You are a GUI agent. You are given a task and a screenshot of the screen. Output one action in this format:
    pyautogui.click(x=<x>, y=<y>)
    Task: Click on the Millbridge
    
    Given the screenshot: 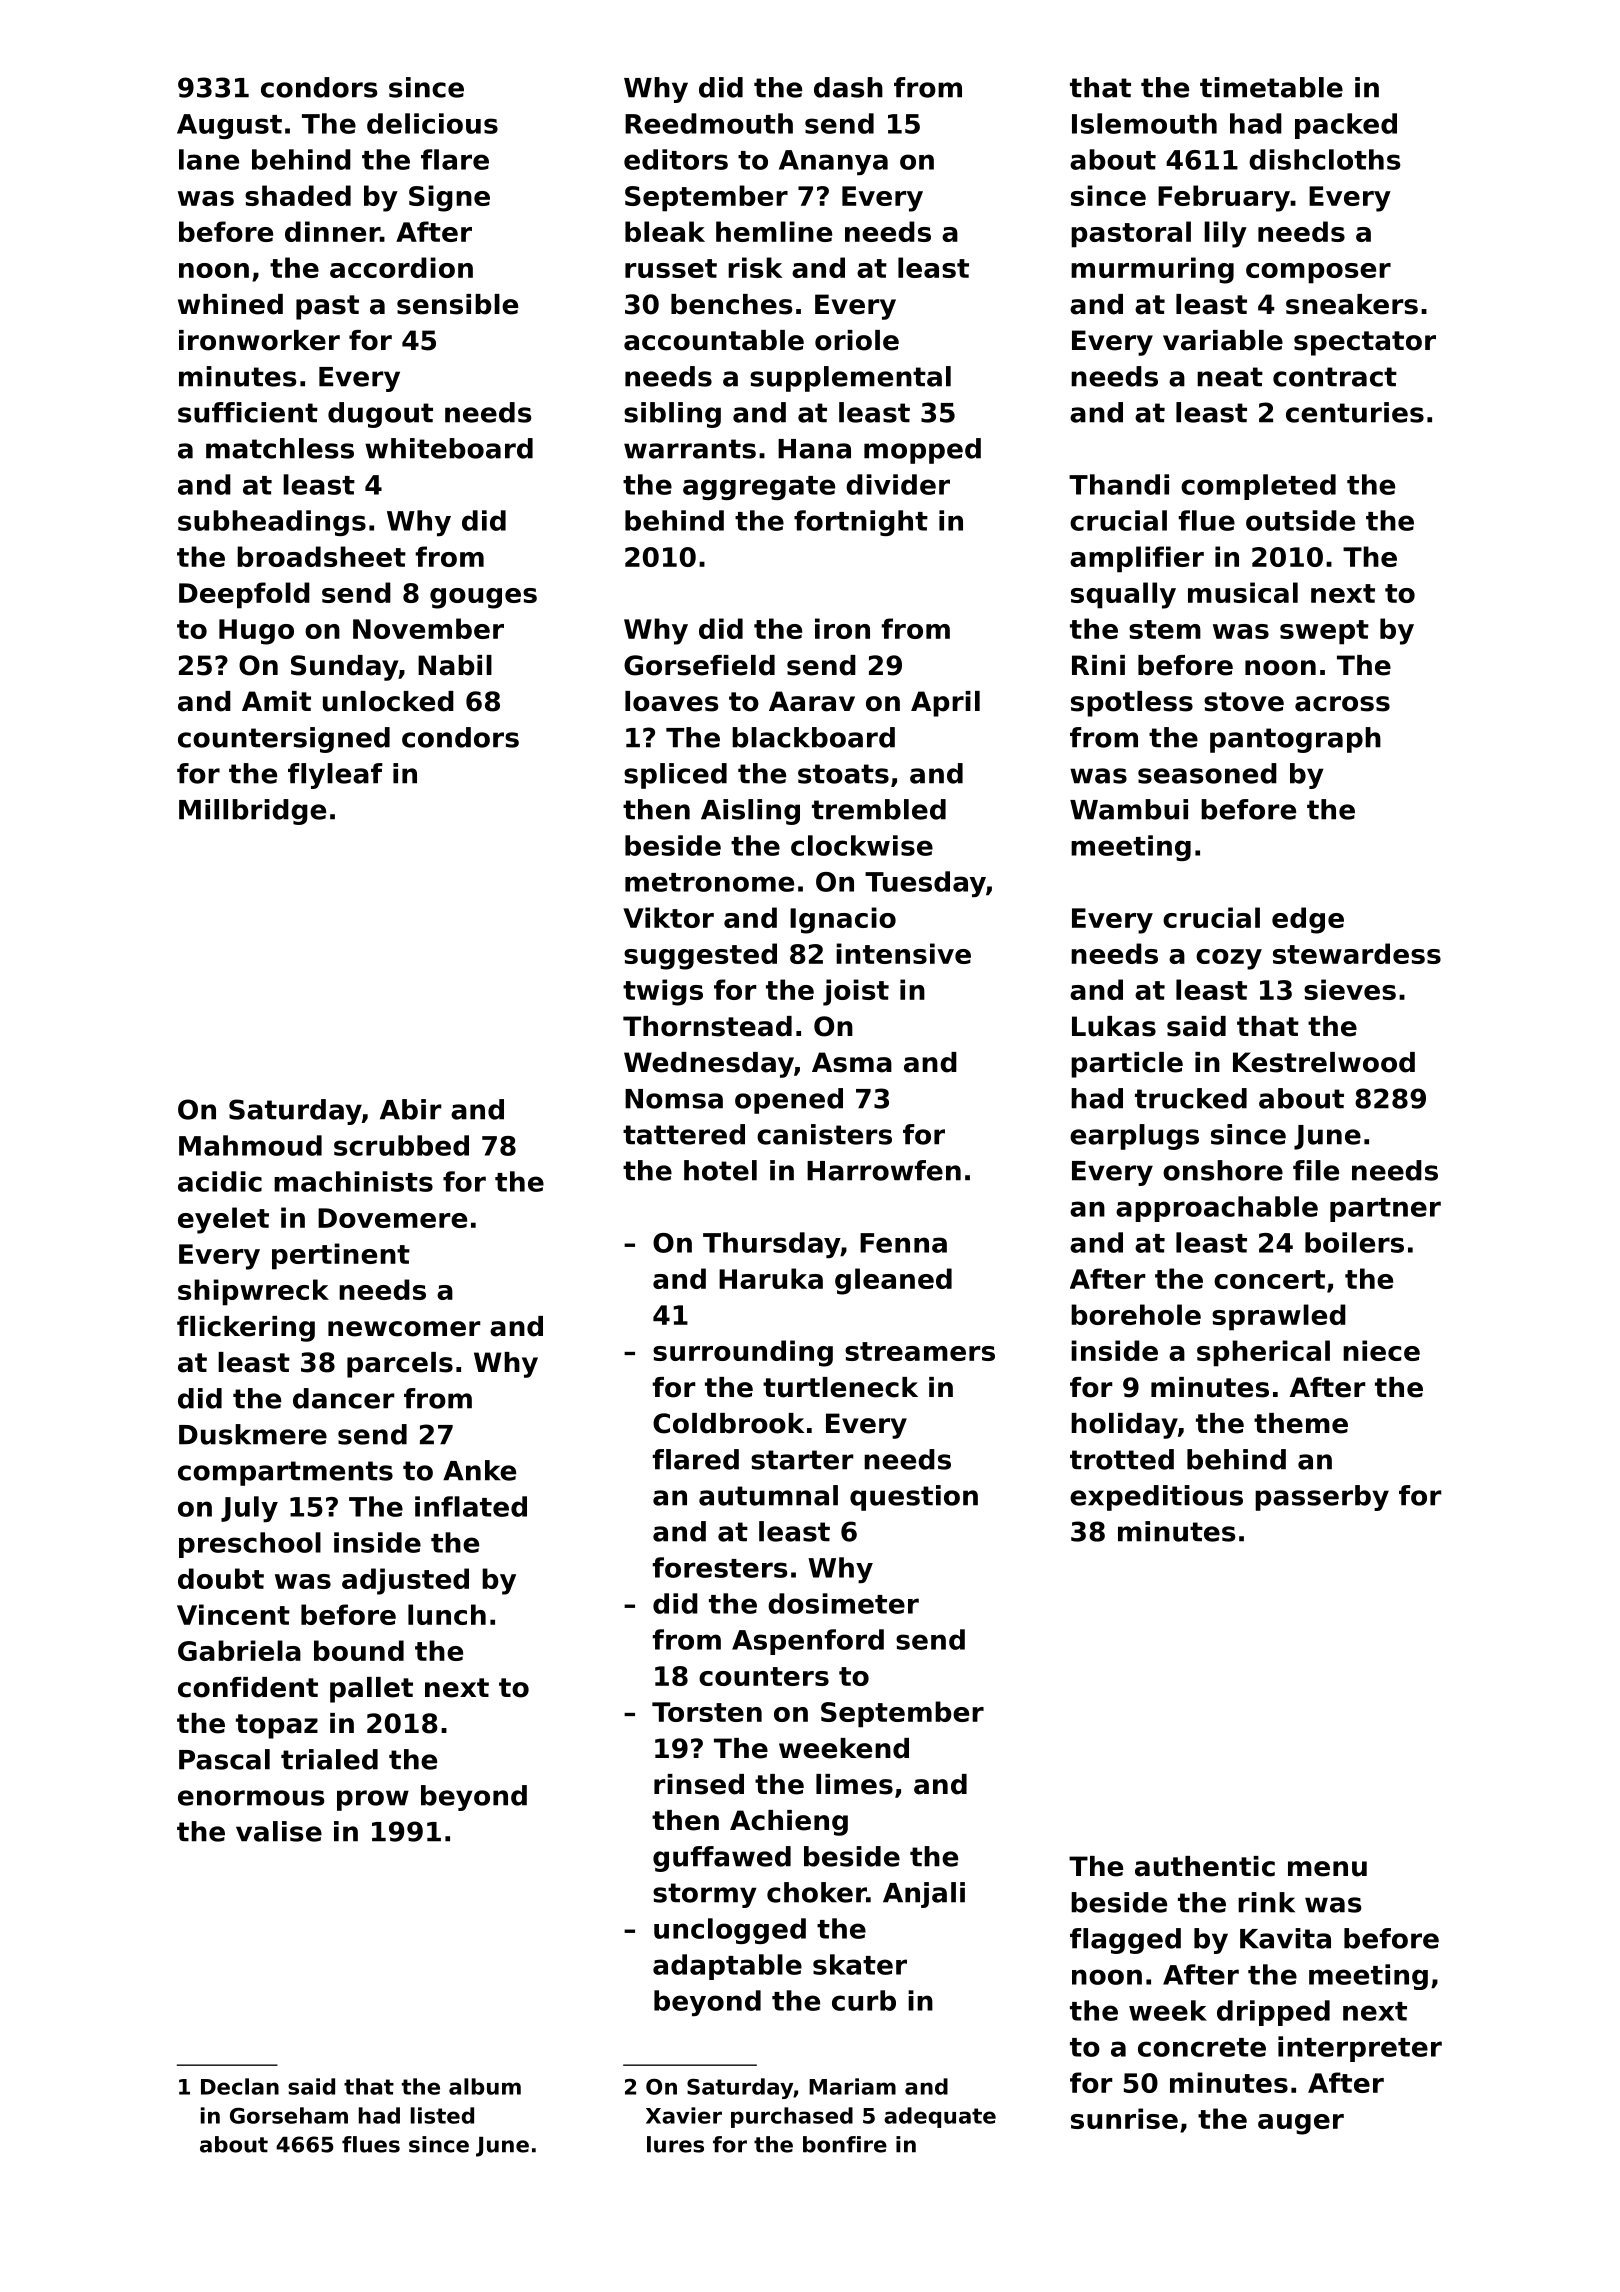 What is the action you would take?
    pyautogui.click(x=252, y=812)
